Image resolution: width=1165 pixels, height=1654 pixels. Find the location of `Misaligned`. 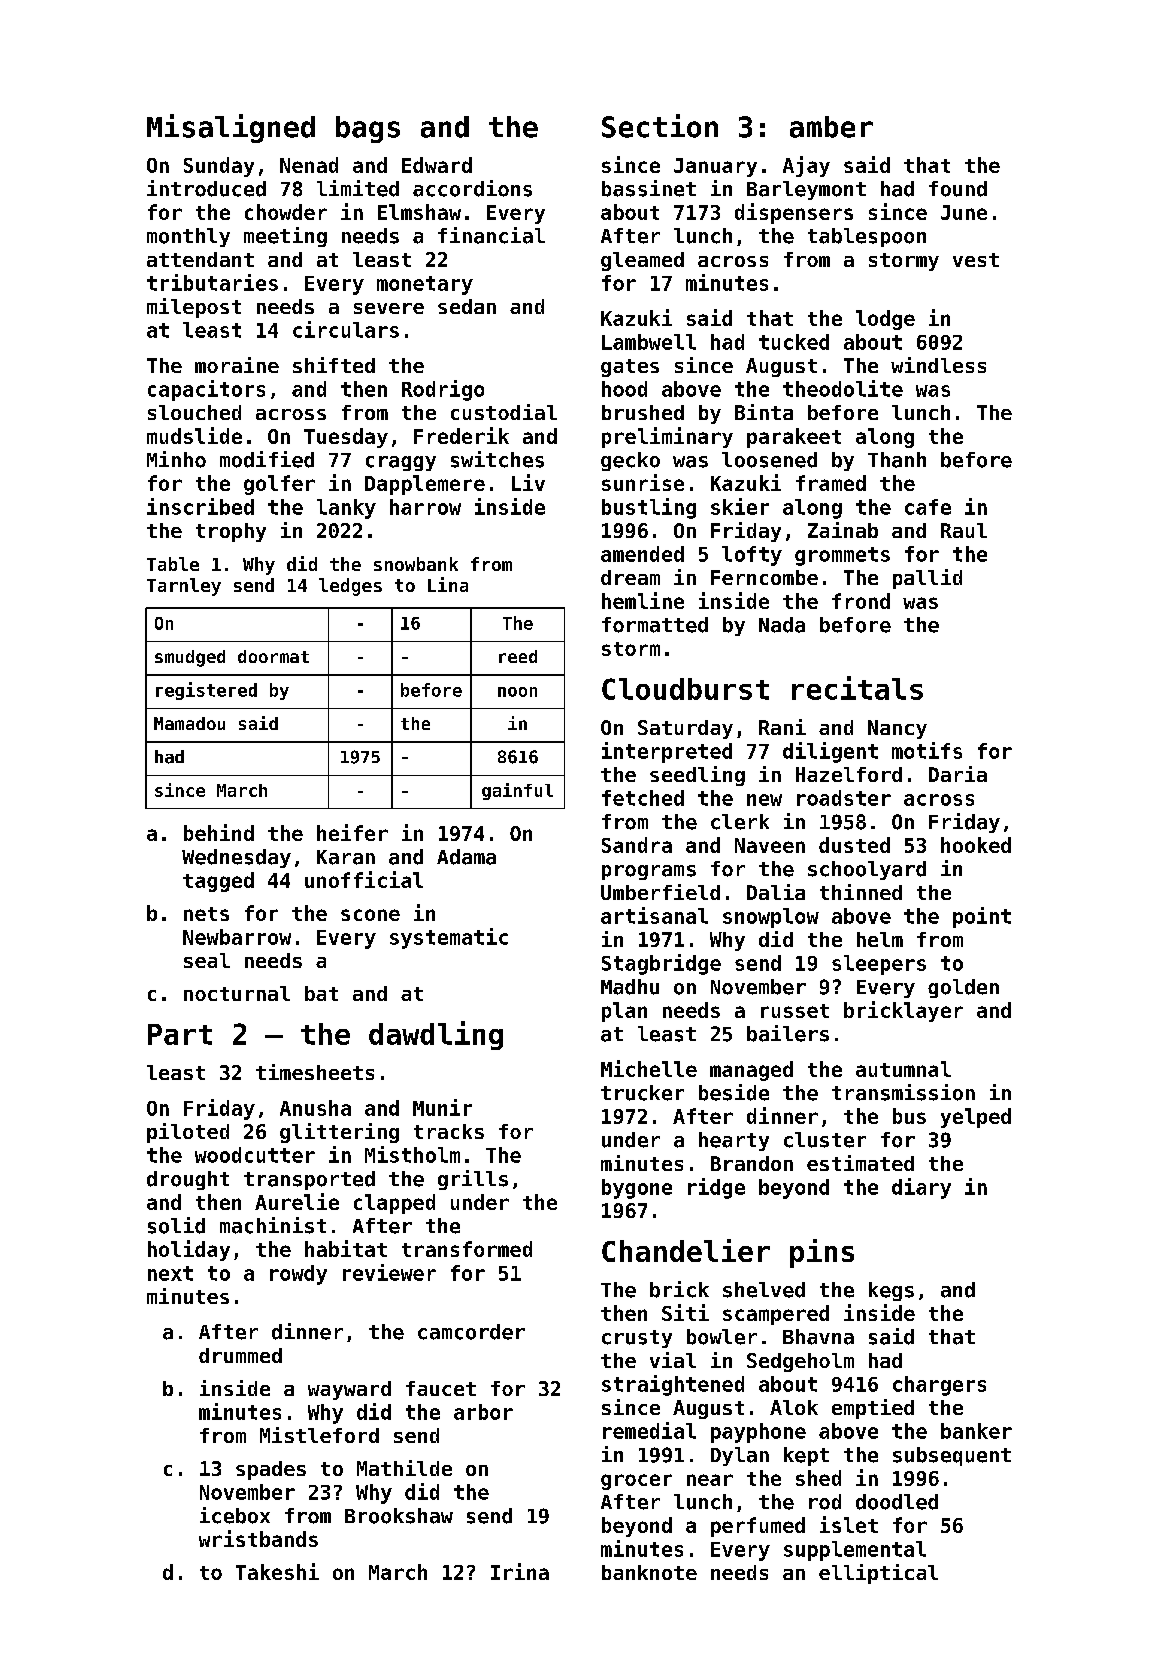

Misaligned is located at coordinates (231, 128).
